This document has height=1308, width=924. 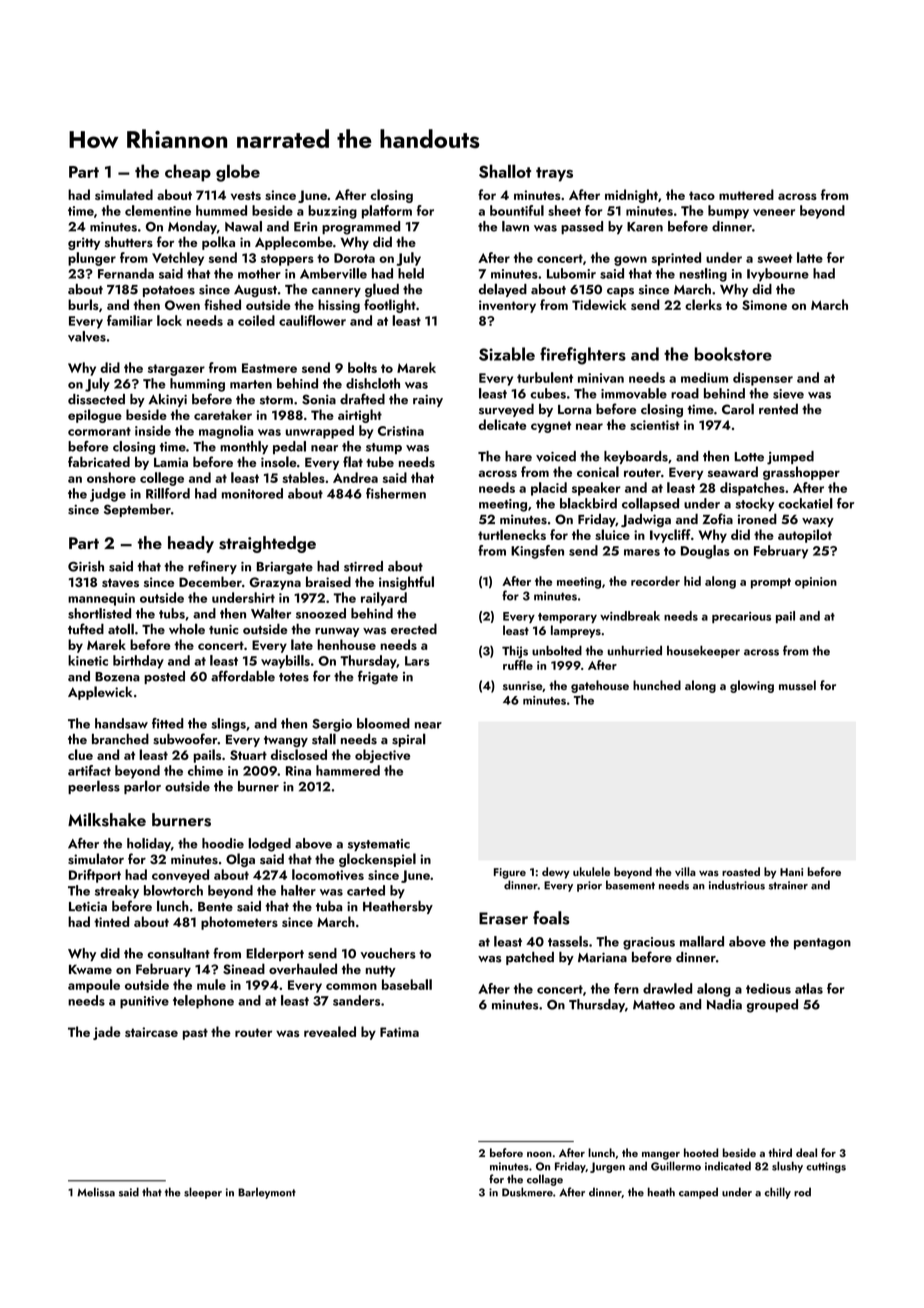 I want to click on gritty, so click(x=84, y=243).
